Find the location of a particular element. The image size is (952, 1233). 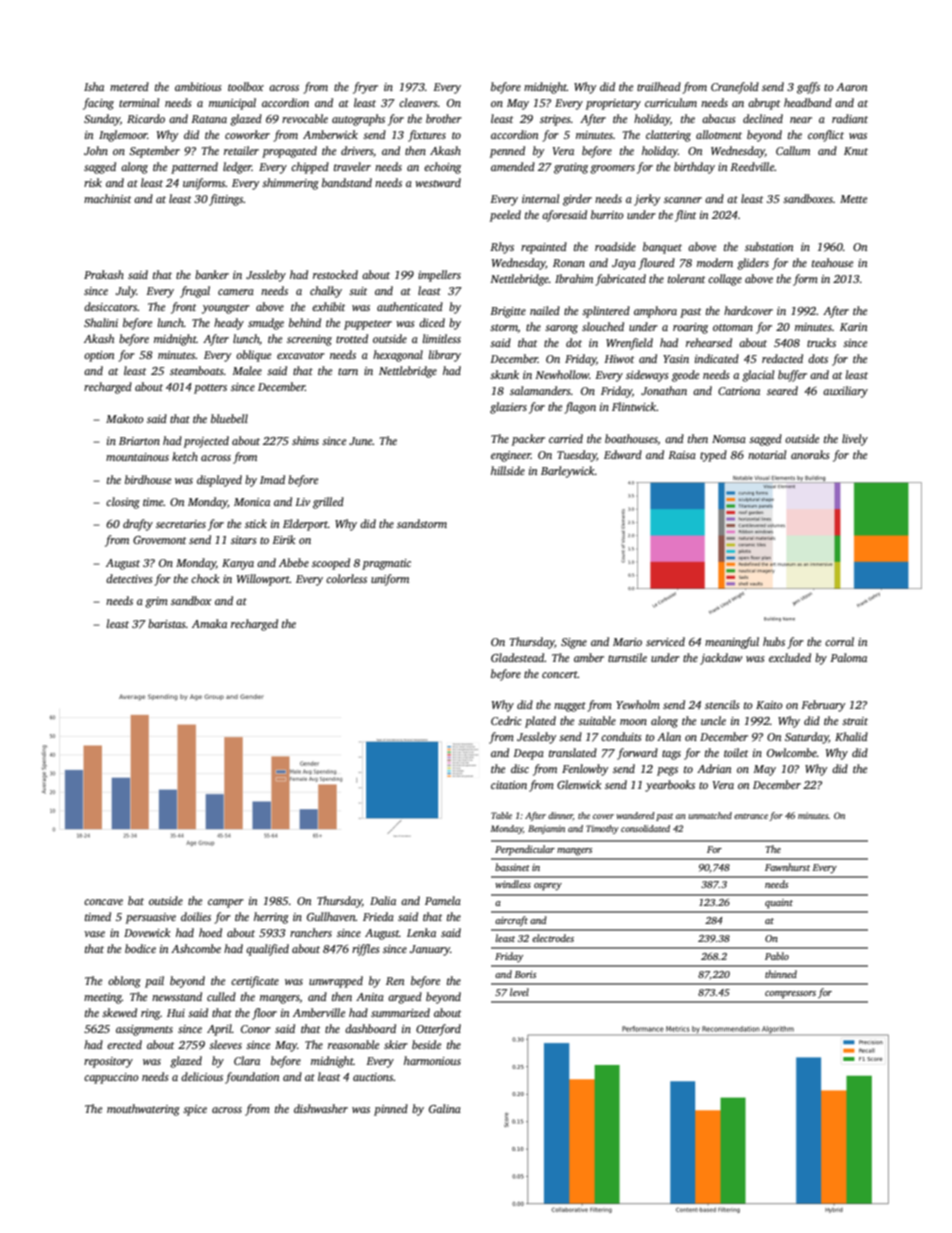

girder is located at coordinates (577, 200).
